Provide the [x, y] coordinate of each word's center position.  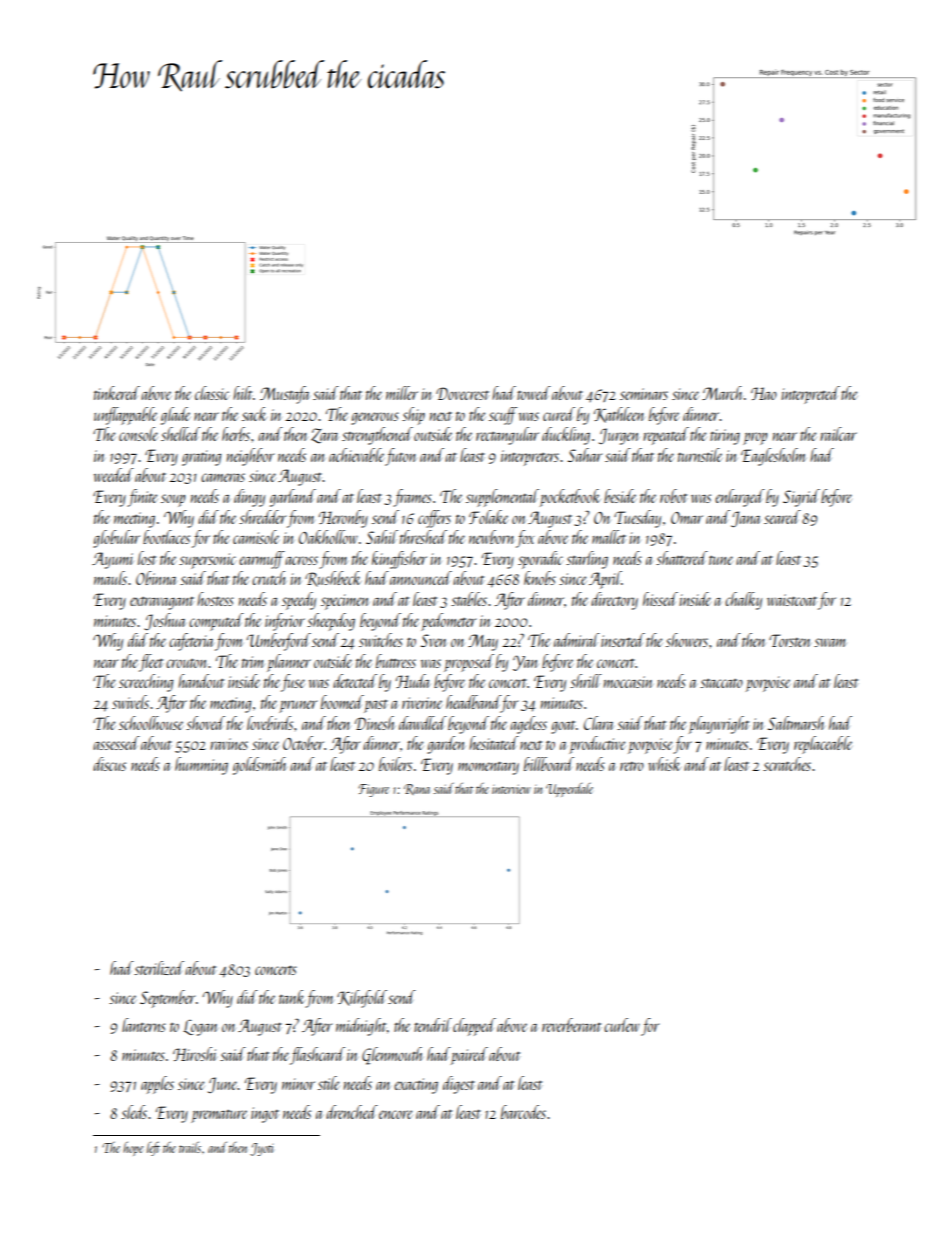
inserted [623, 640]
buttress [396, 661]
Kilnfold [362, 999]
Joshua [164, 621]
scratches [787, 764]
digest [459, 1085]
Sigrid [801, 498]
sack [254, 414]
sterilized [159, 968]
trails [190, 1147]
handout [201, 681]
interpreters [530, 458]
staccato [721, 683]
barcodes [523, 1112]
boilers [395, 764]
